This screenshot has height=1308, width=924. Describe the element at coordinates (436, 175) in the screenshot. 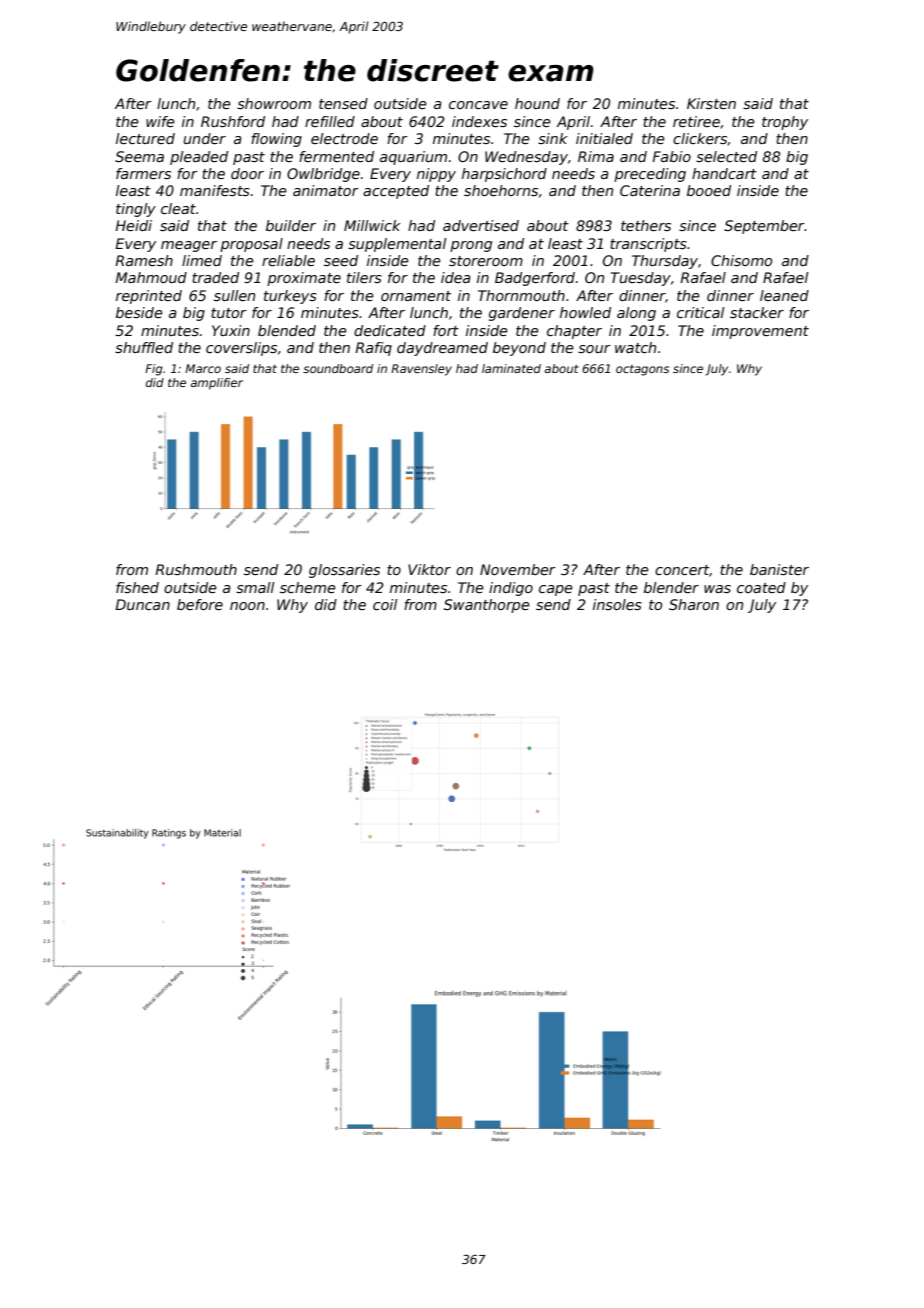

I see `nippy` at that location.
